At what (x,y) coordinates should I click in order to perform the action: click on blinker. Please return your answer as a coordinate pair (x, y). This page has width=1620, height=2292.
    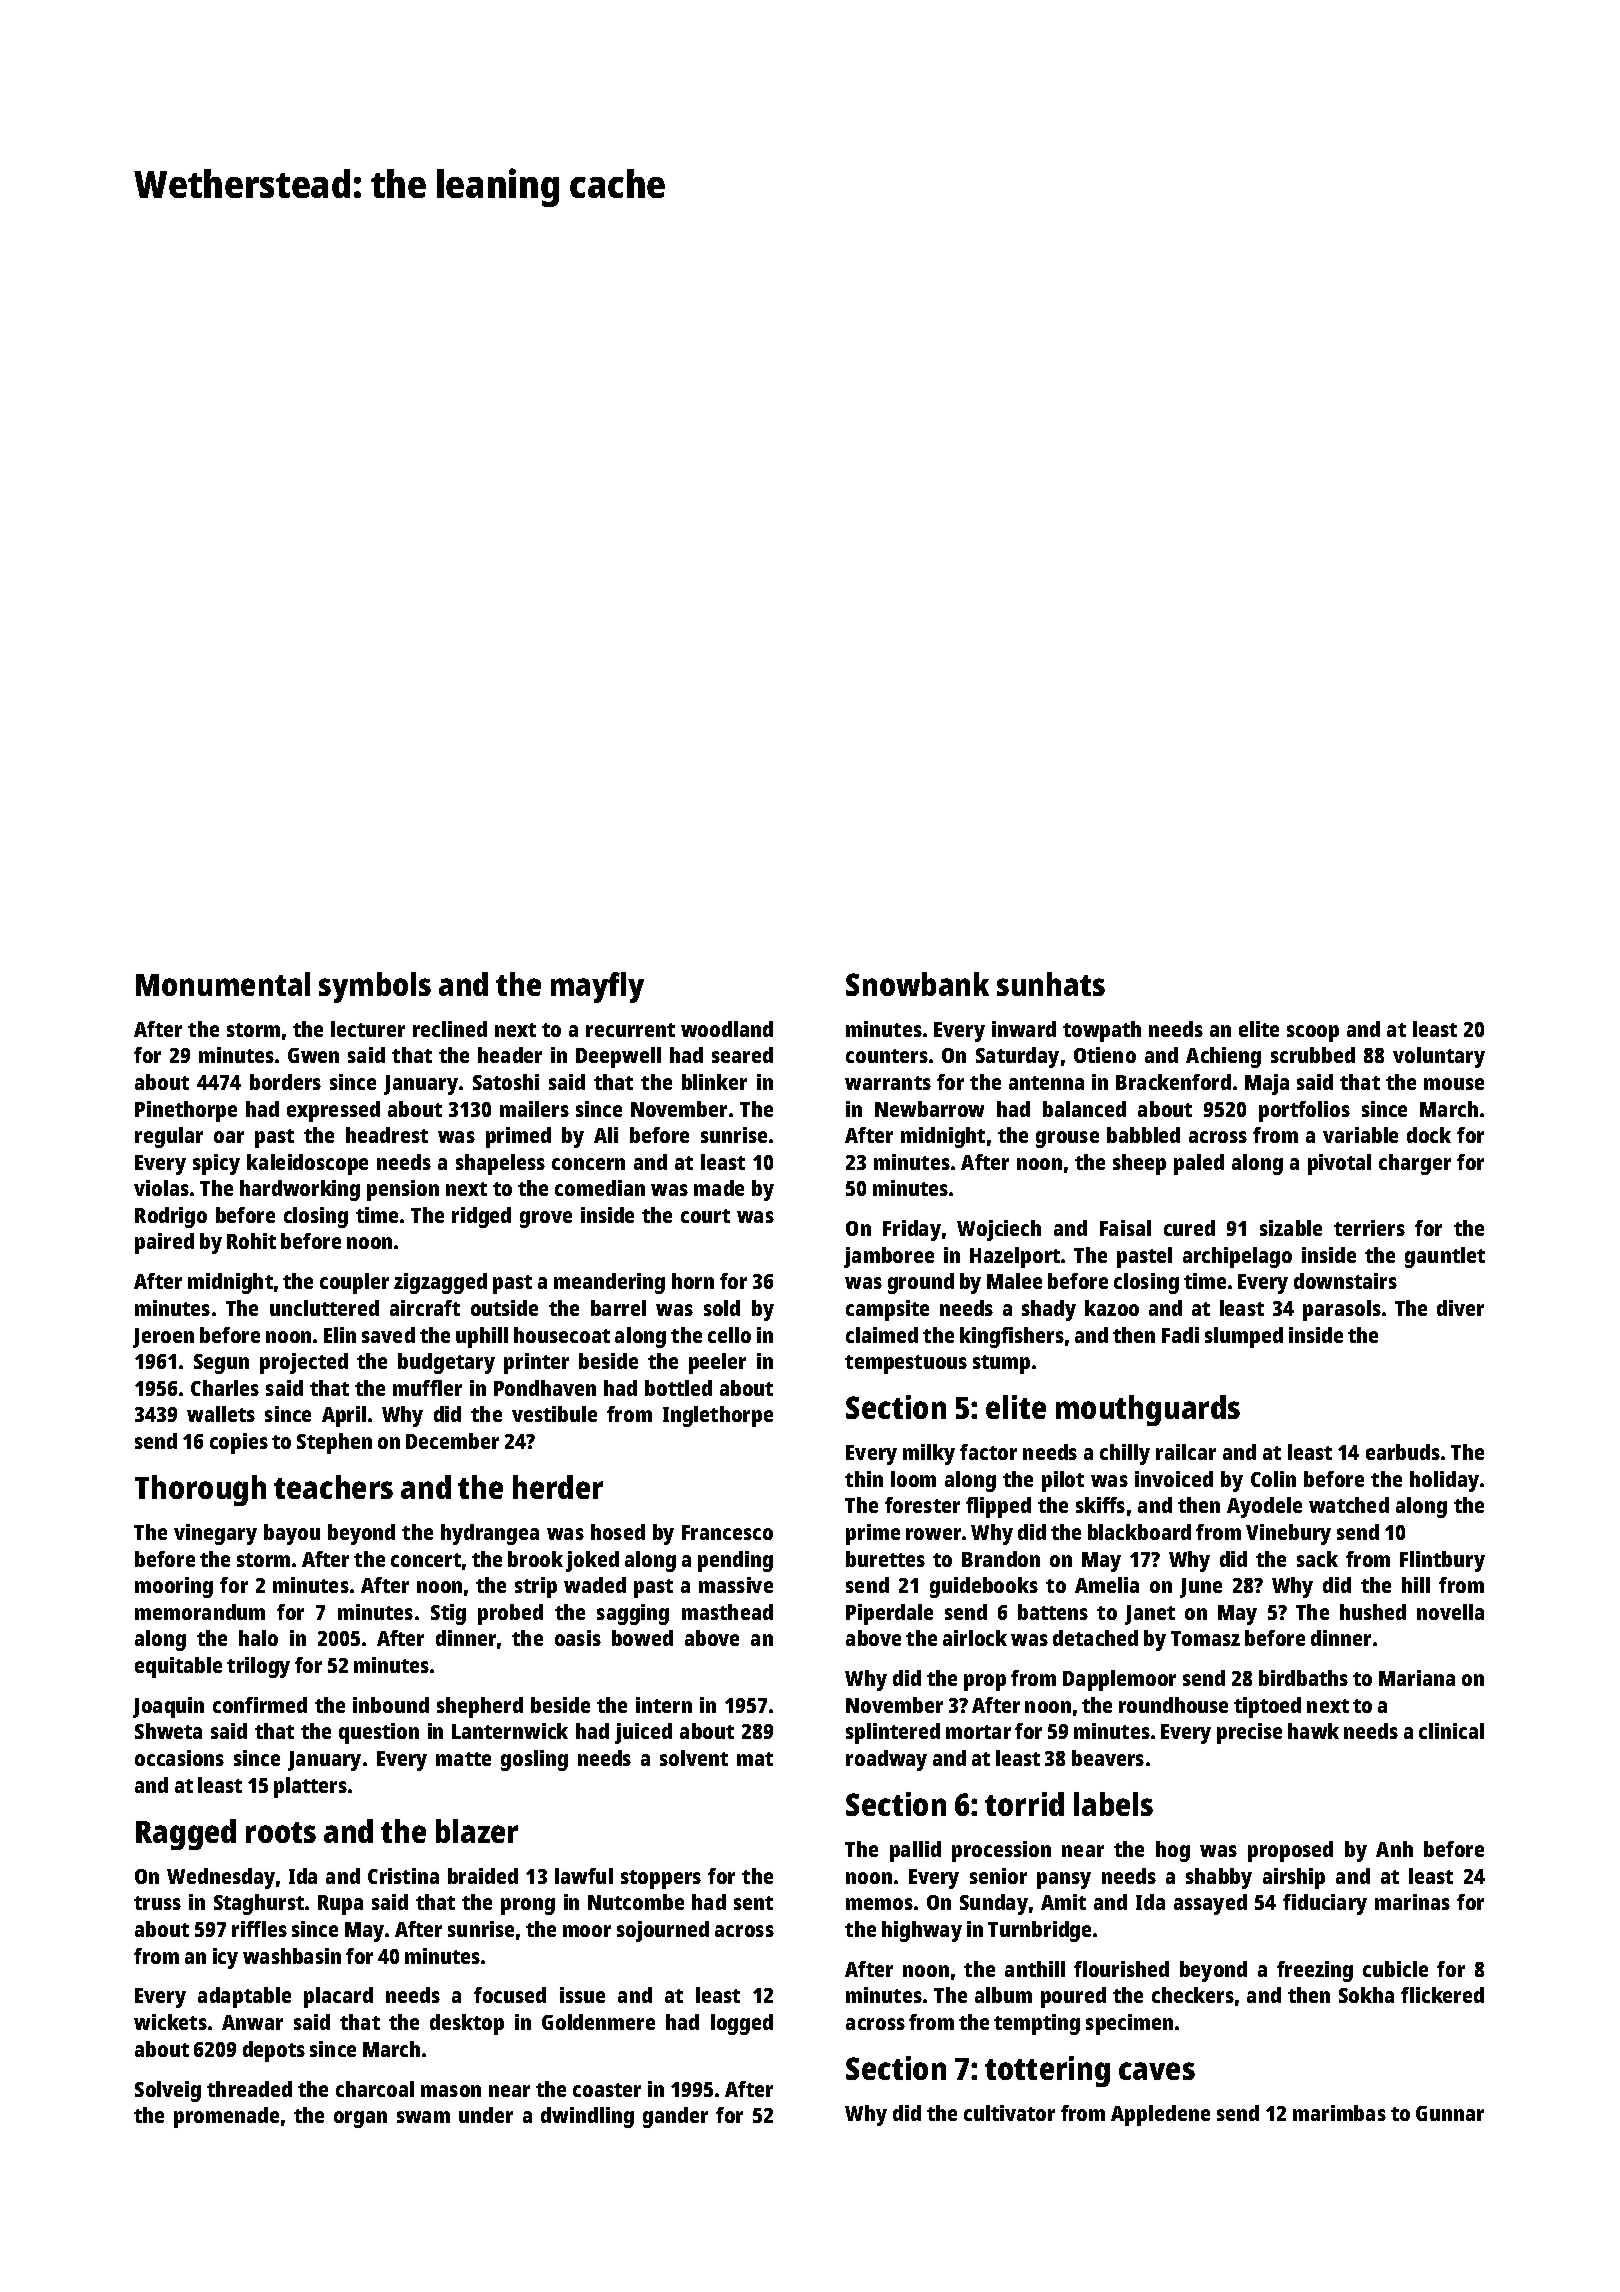
    Looking at the image, I should click on (714, 1082).
